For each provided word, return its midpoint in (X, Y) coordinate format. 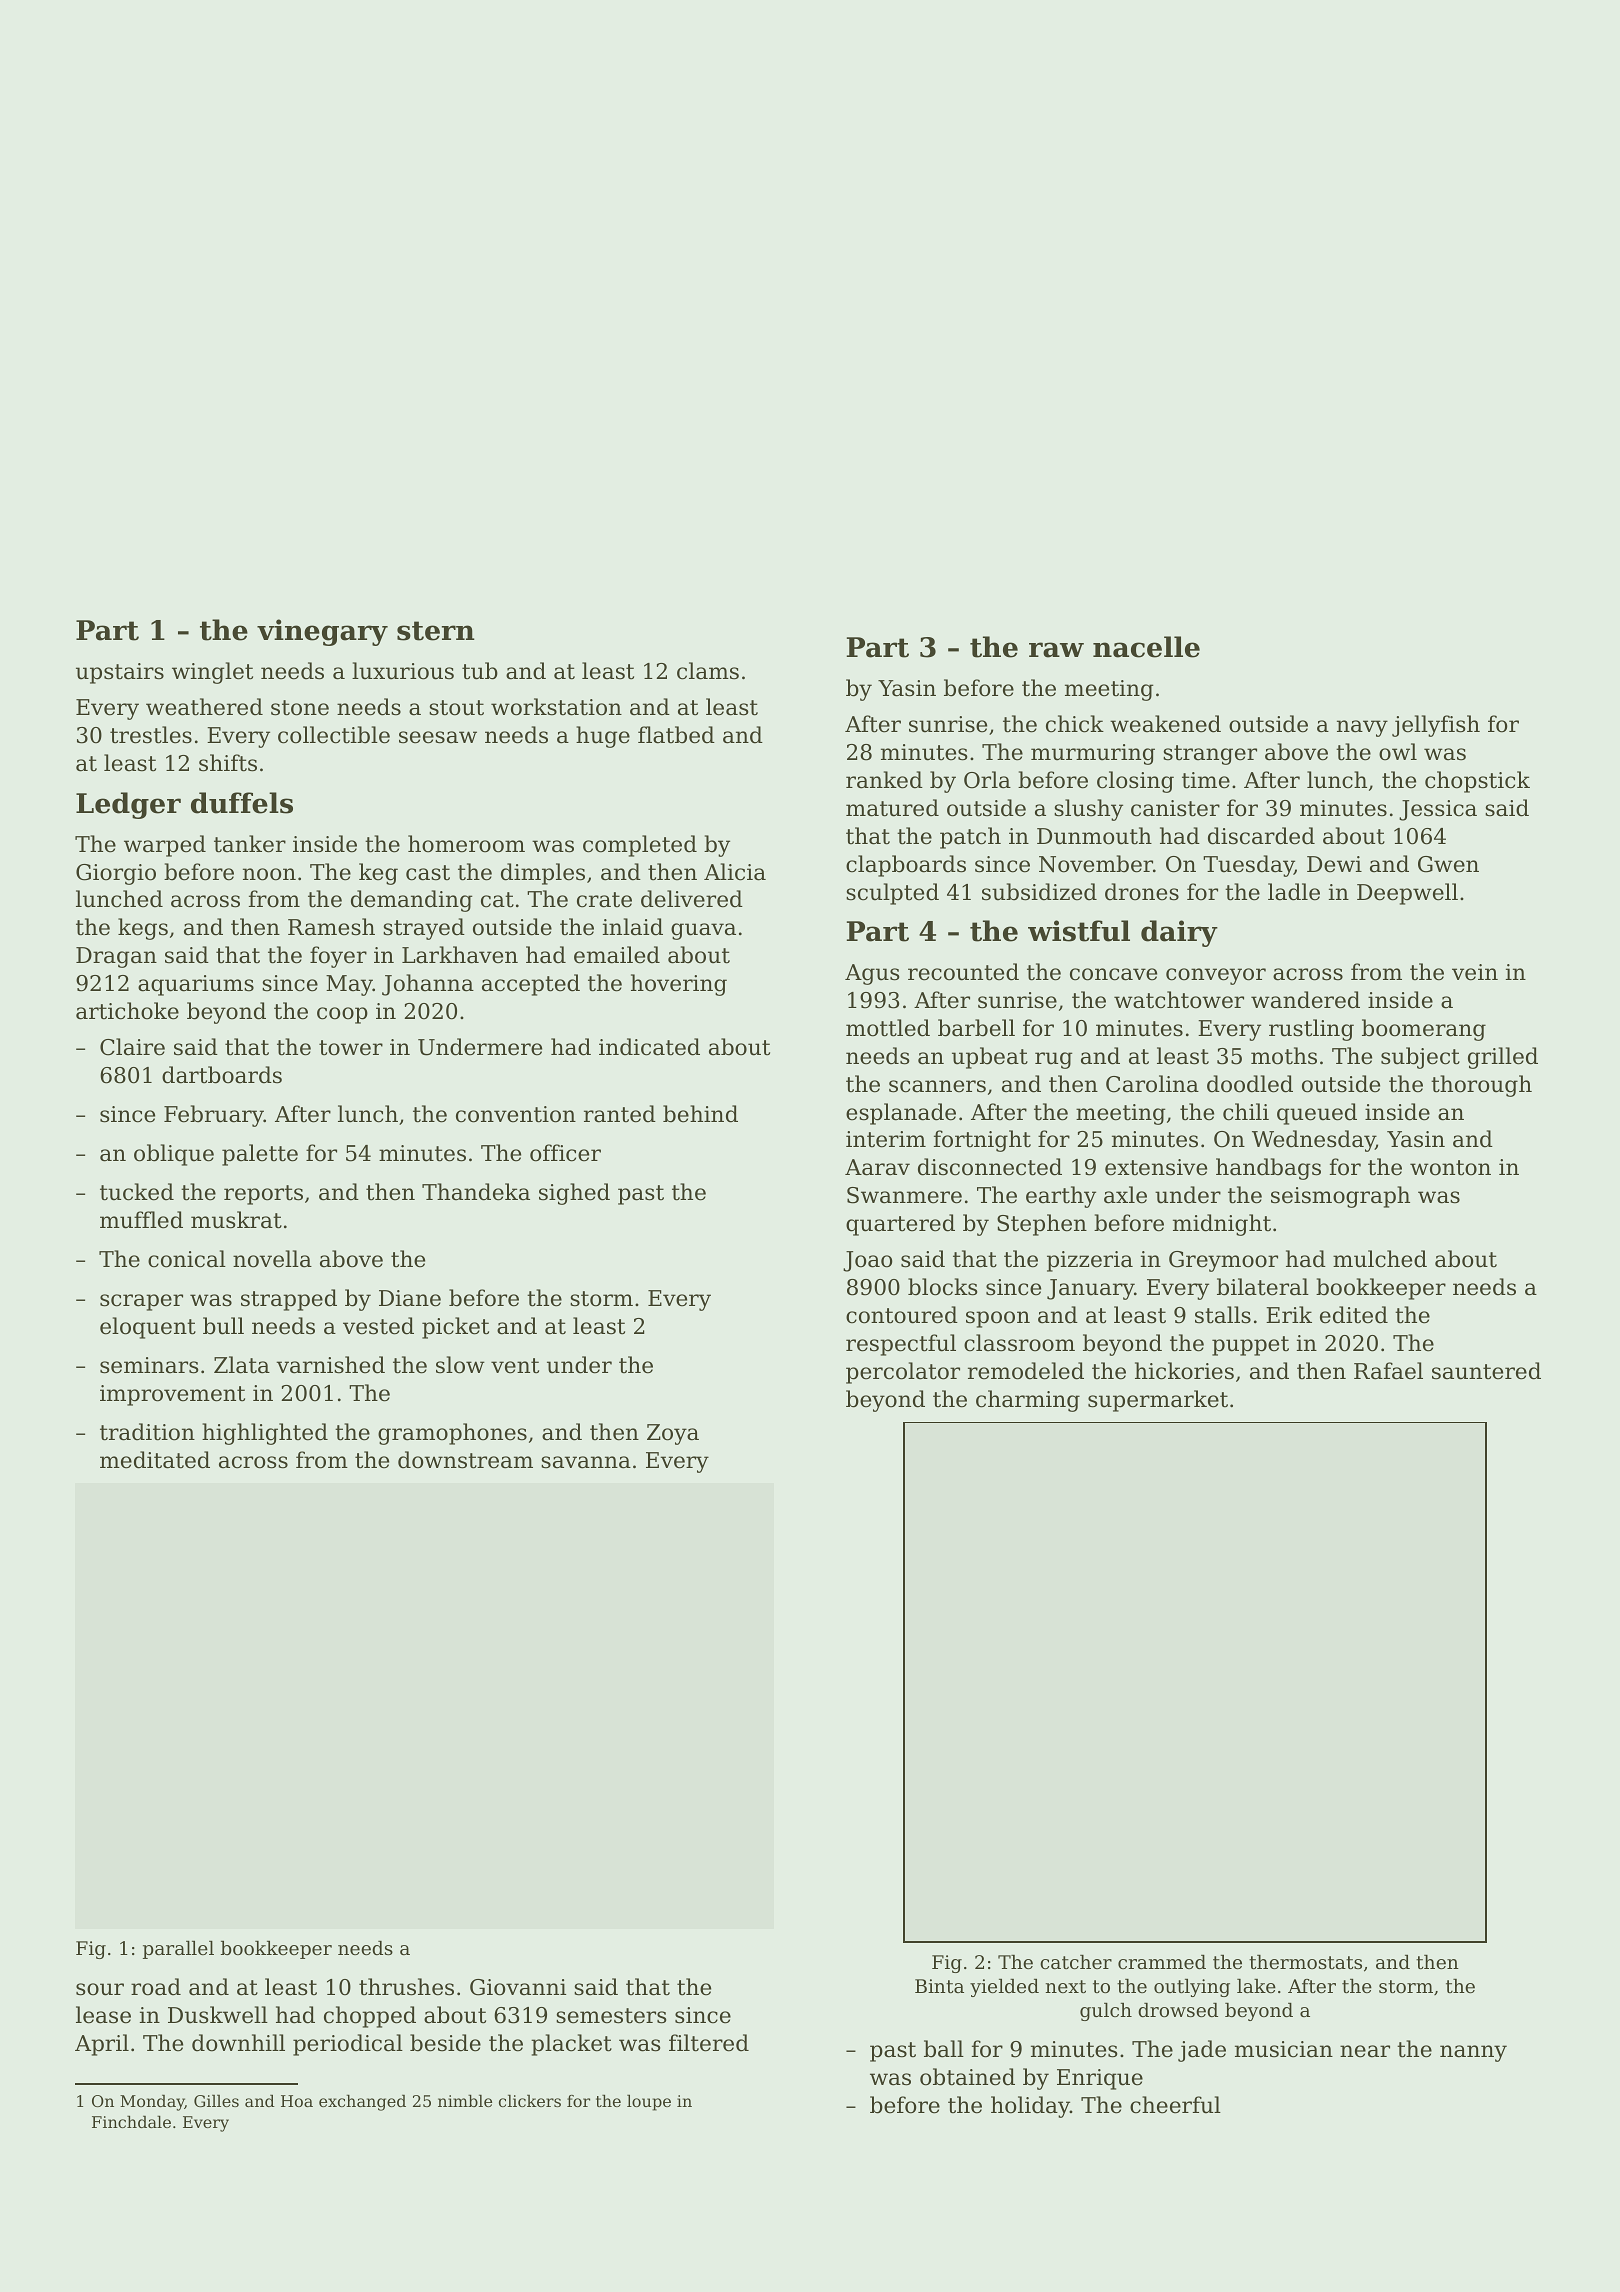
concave (1113, 974)
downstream (465, 1460)
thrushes (406, 1987)
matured (892, 808)
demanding (412, 901)
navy (1362, 728)
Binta (939, 1986)
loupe (649, 2102)
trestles (151, 735)
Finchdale (131, 2121)
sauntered (1486, 1371)
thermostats (1305, 1962)
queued (1317, 1114)
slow (460, 1365)
